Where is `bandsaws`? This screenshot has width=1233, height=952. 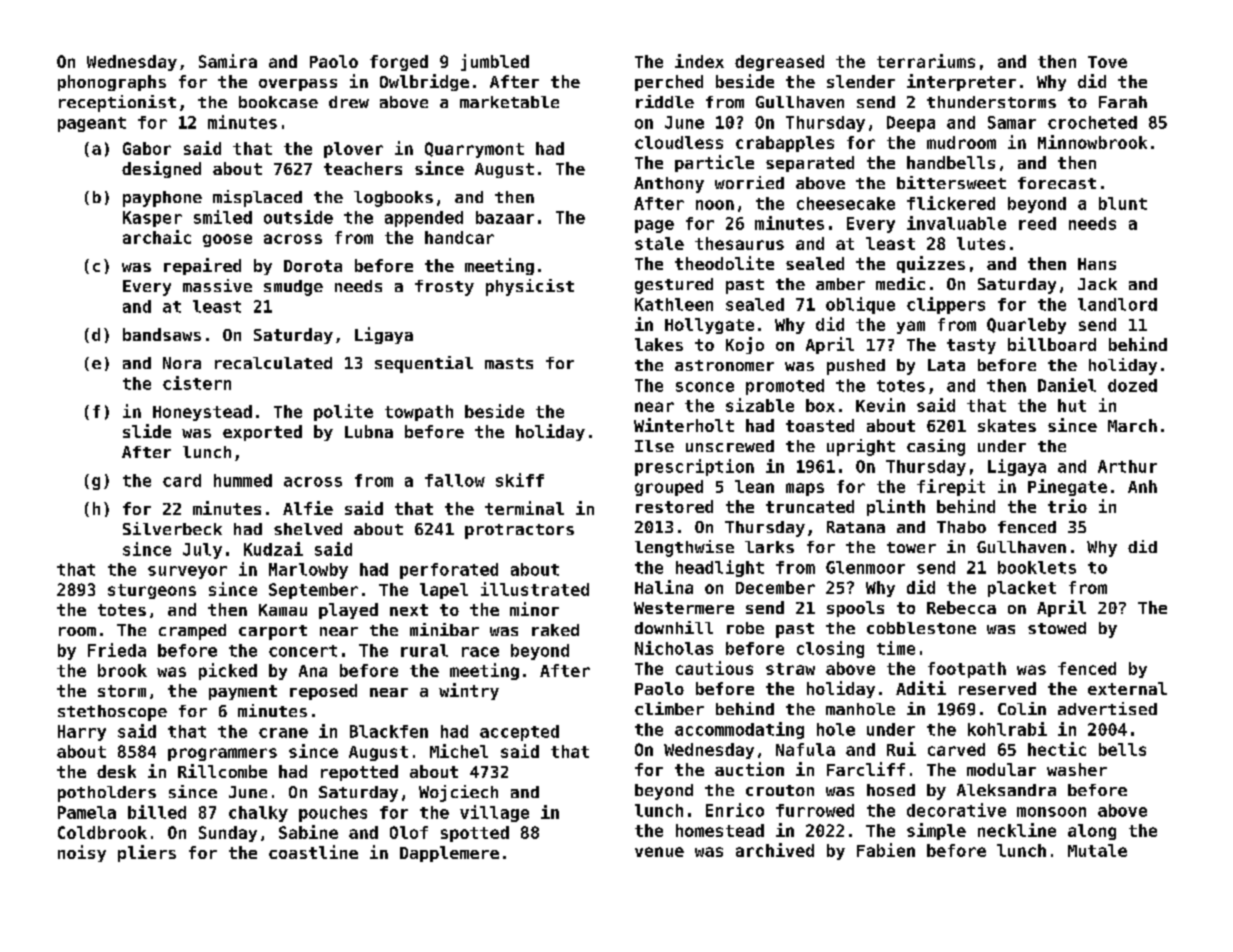 bandsaws is located at coordinates (162, 334).
